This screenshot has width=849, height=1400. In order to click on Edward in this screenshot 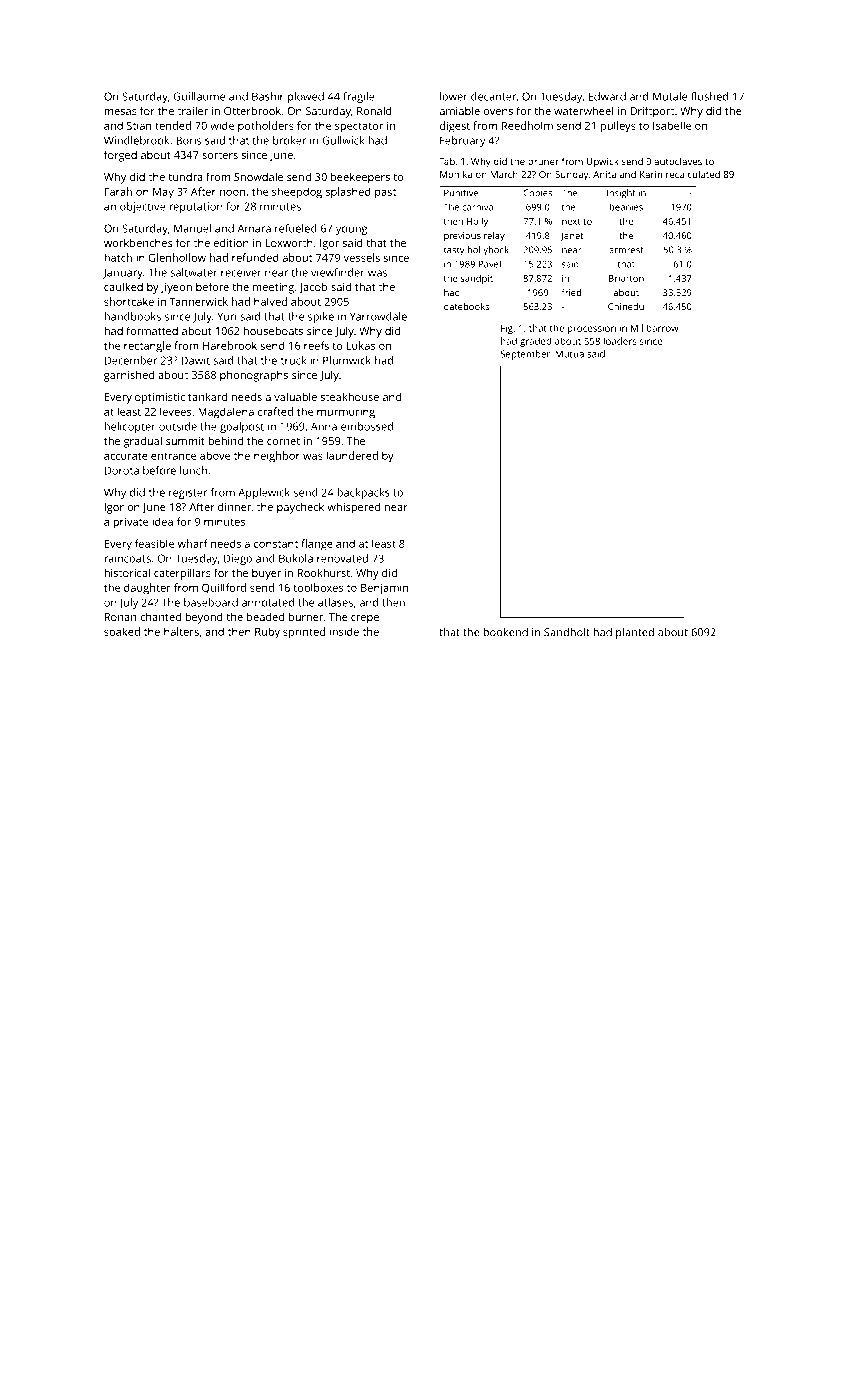, I will do `click(607, 96)`.
